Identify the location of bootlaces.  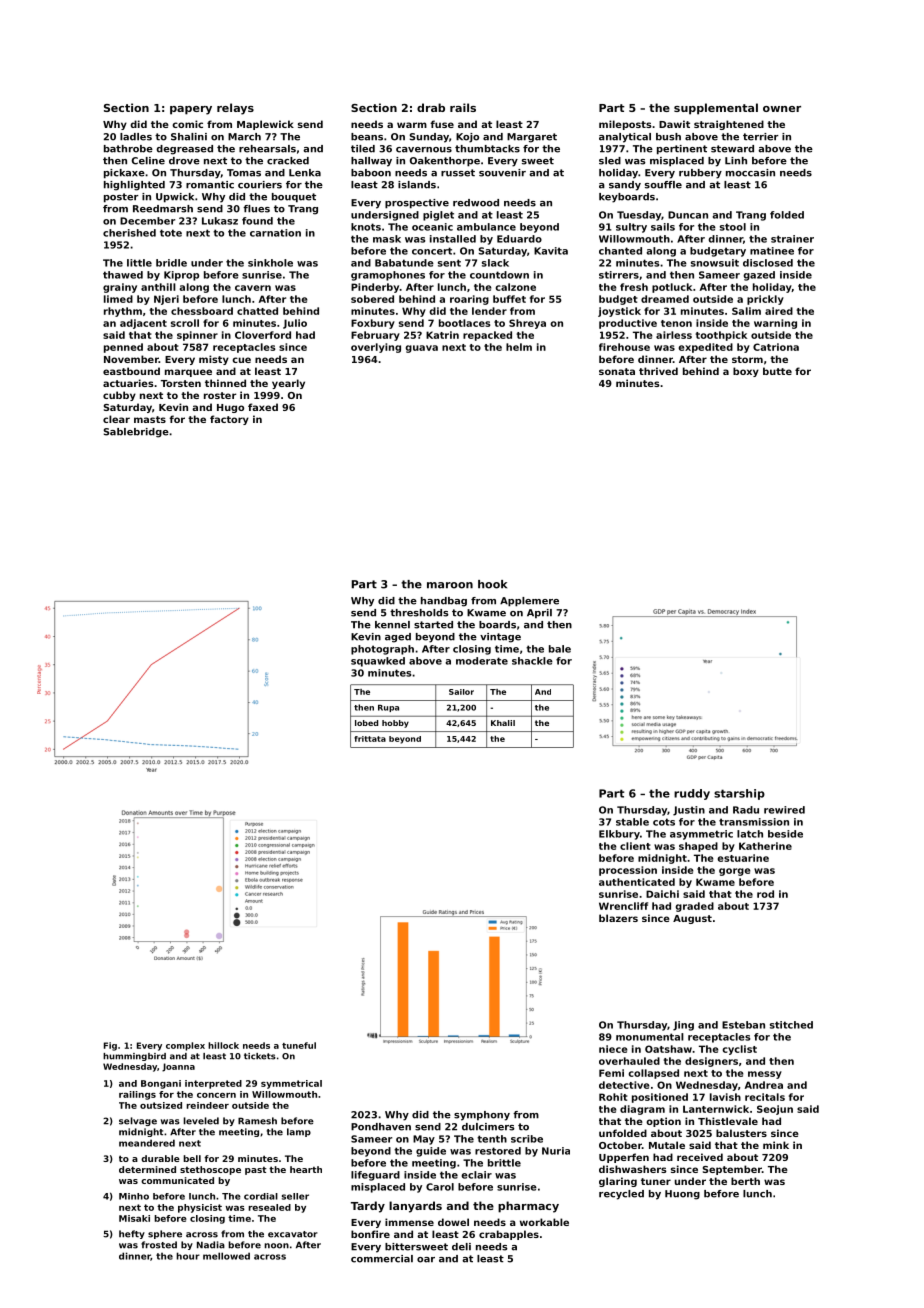
(464, 323).
